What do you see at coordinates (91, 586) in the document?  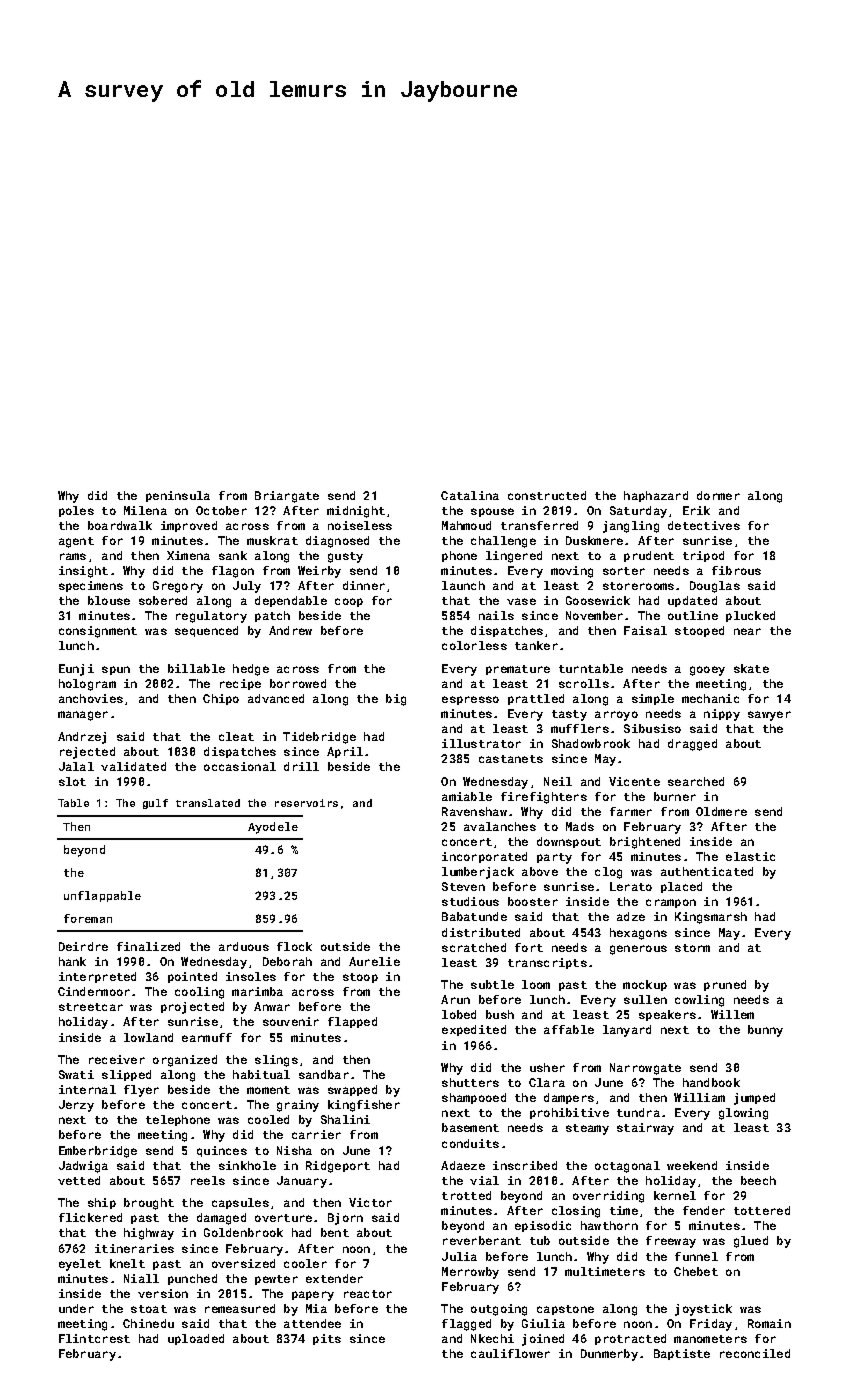 I see `specimens` at bounding box center [91, 586].
